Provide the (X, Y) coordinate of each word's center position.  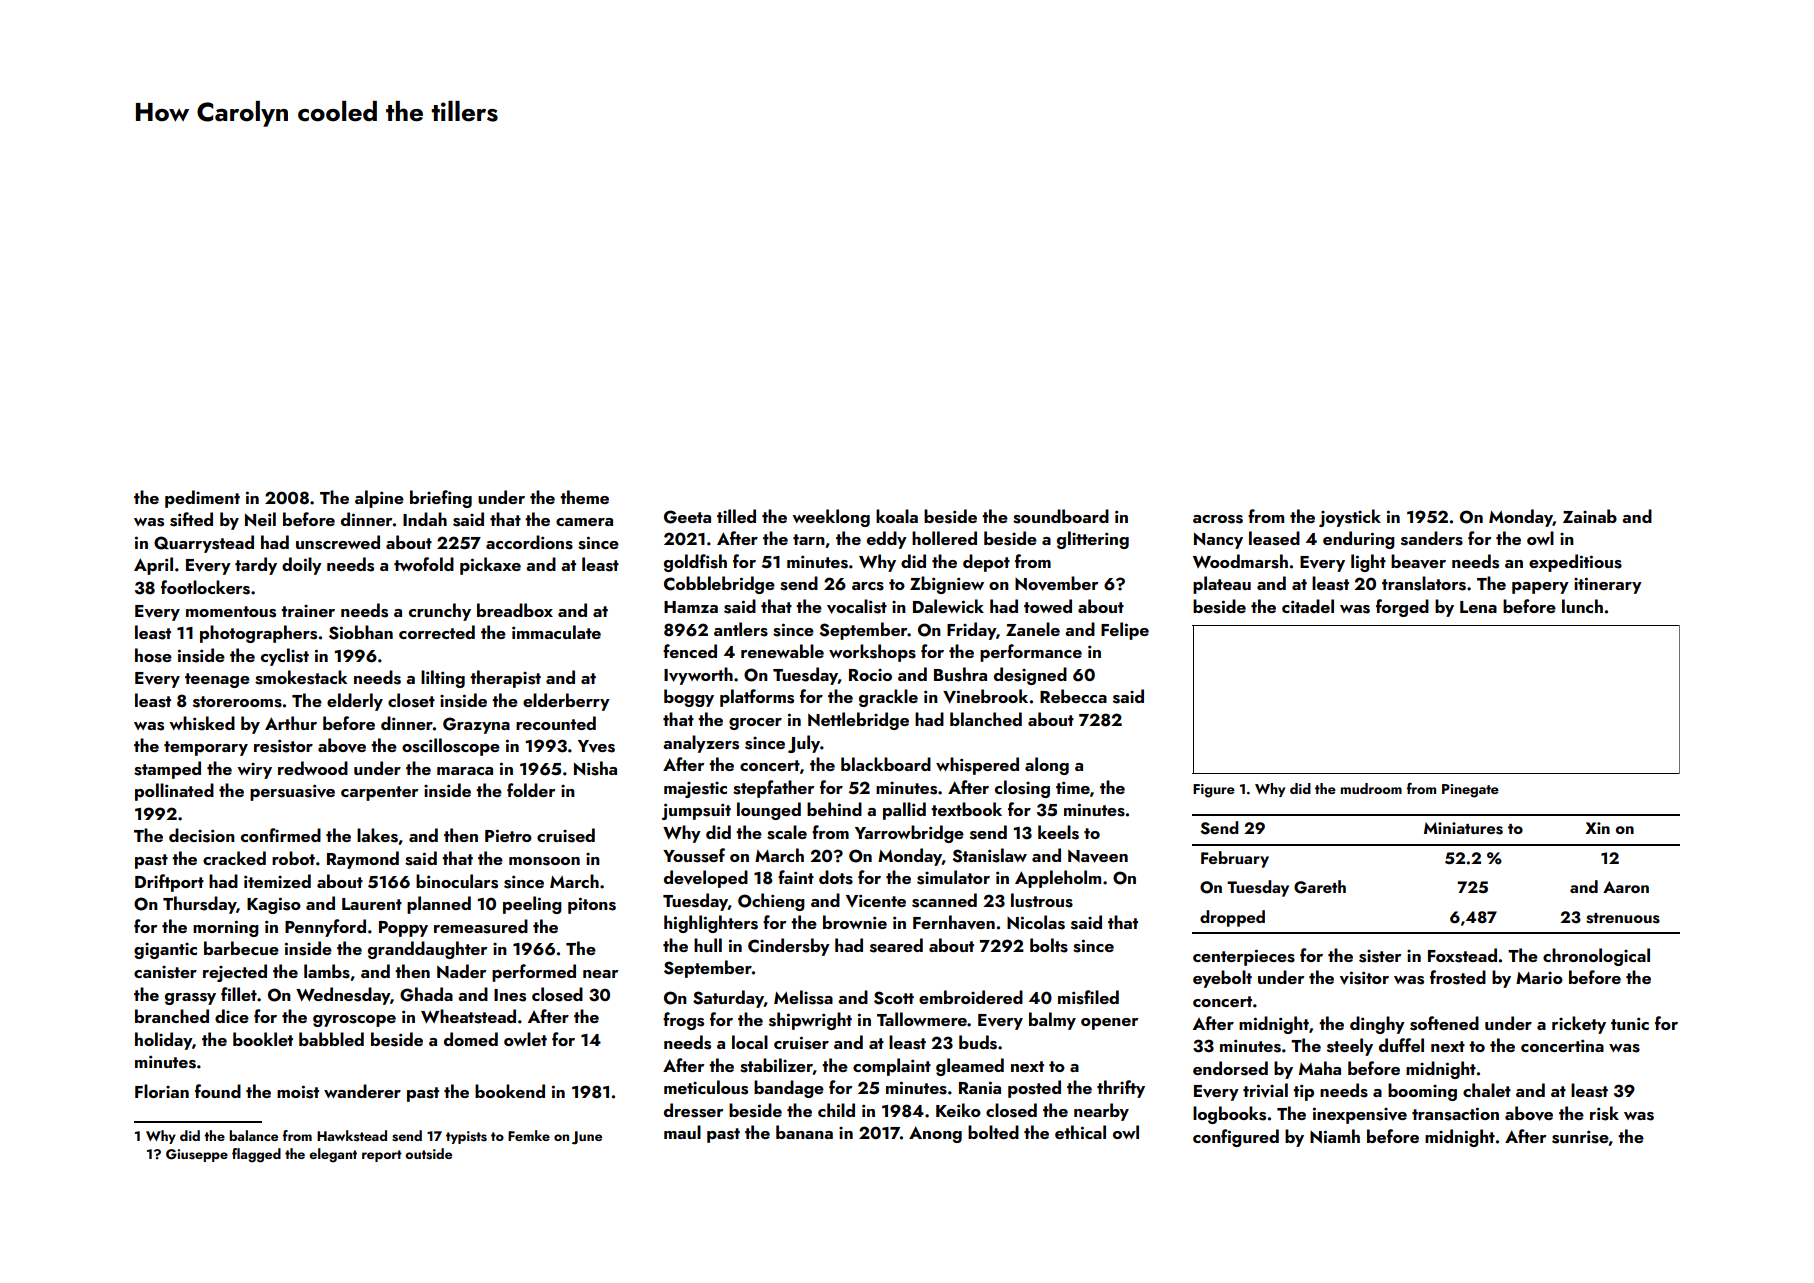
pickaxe (490, 566)
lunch (1582, 606)
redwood (313, 768)
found (218, 1091)
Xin (1597, 828)
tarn (809, 539)
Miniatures (1463, 828)
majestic (695, 790)
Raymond (363, 860)
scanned (944, 900)
